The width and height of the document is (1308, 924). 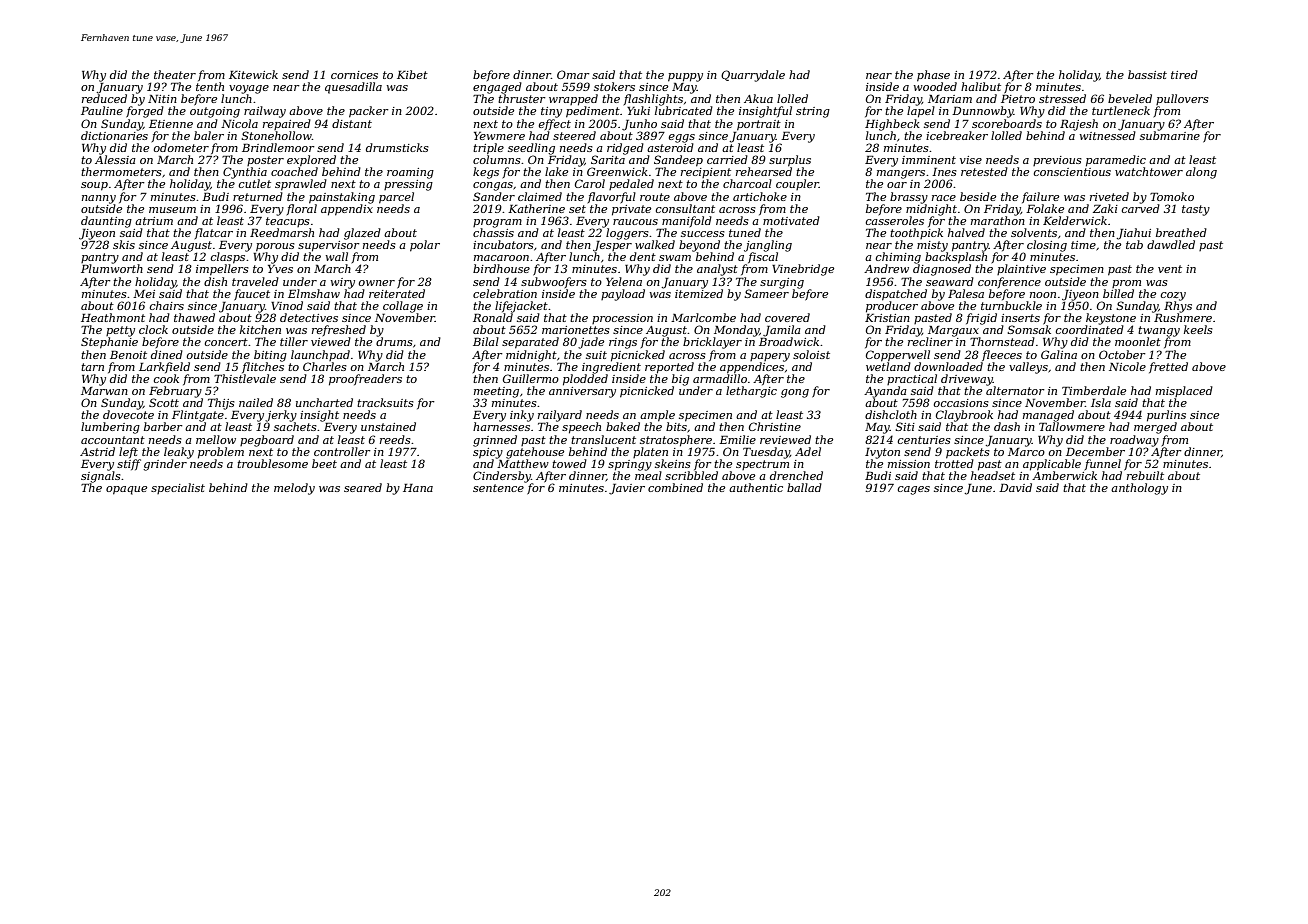 What do you see at coordinates (363, 487) in the document?
I see `seared` at bounding box center [363, 487].
